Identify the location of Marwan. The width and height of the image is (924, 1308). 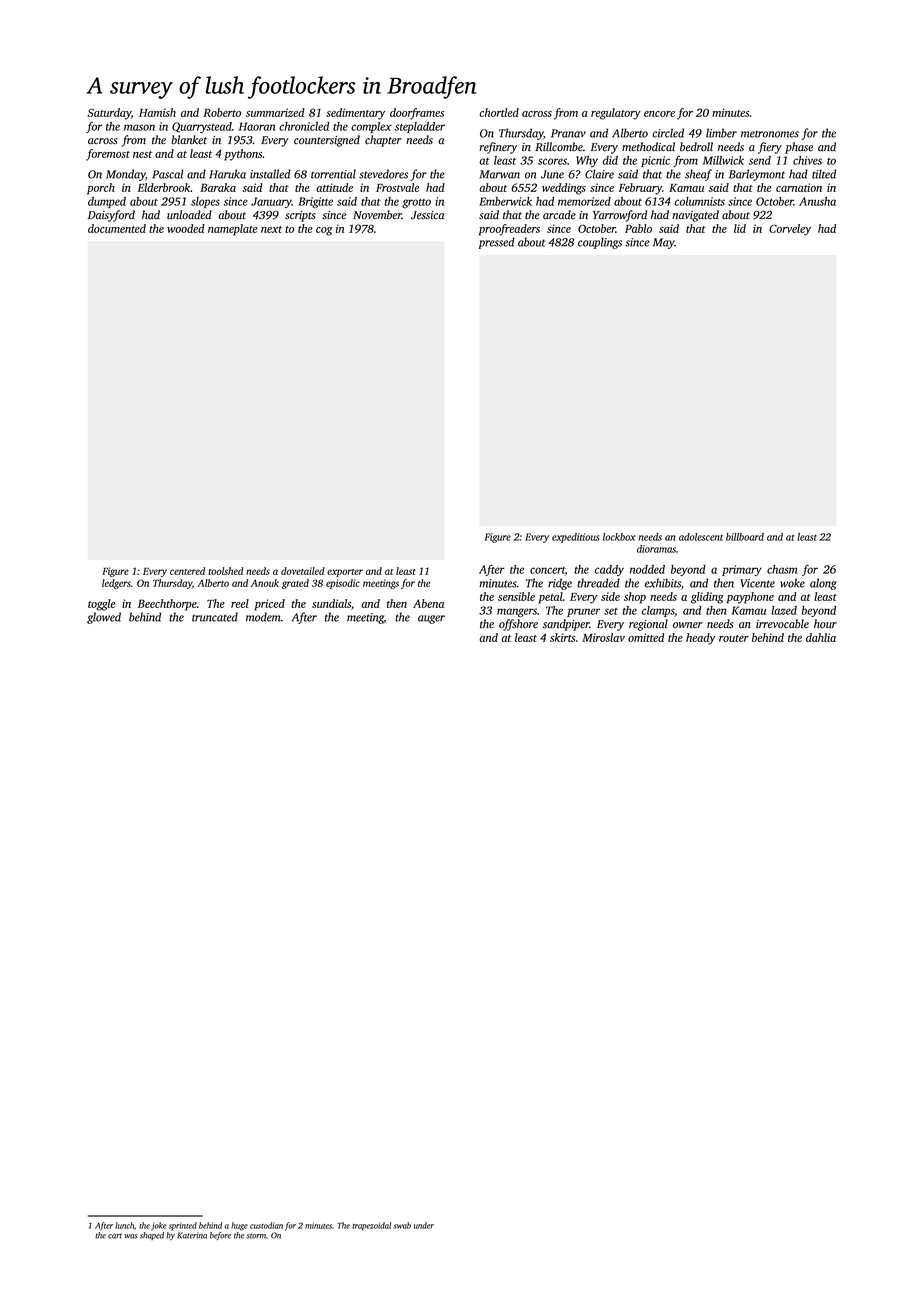
(500, 174).
